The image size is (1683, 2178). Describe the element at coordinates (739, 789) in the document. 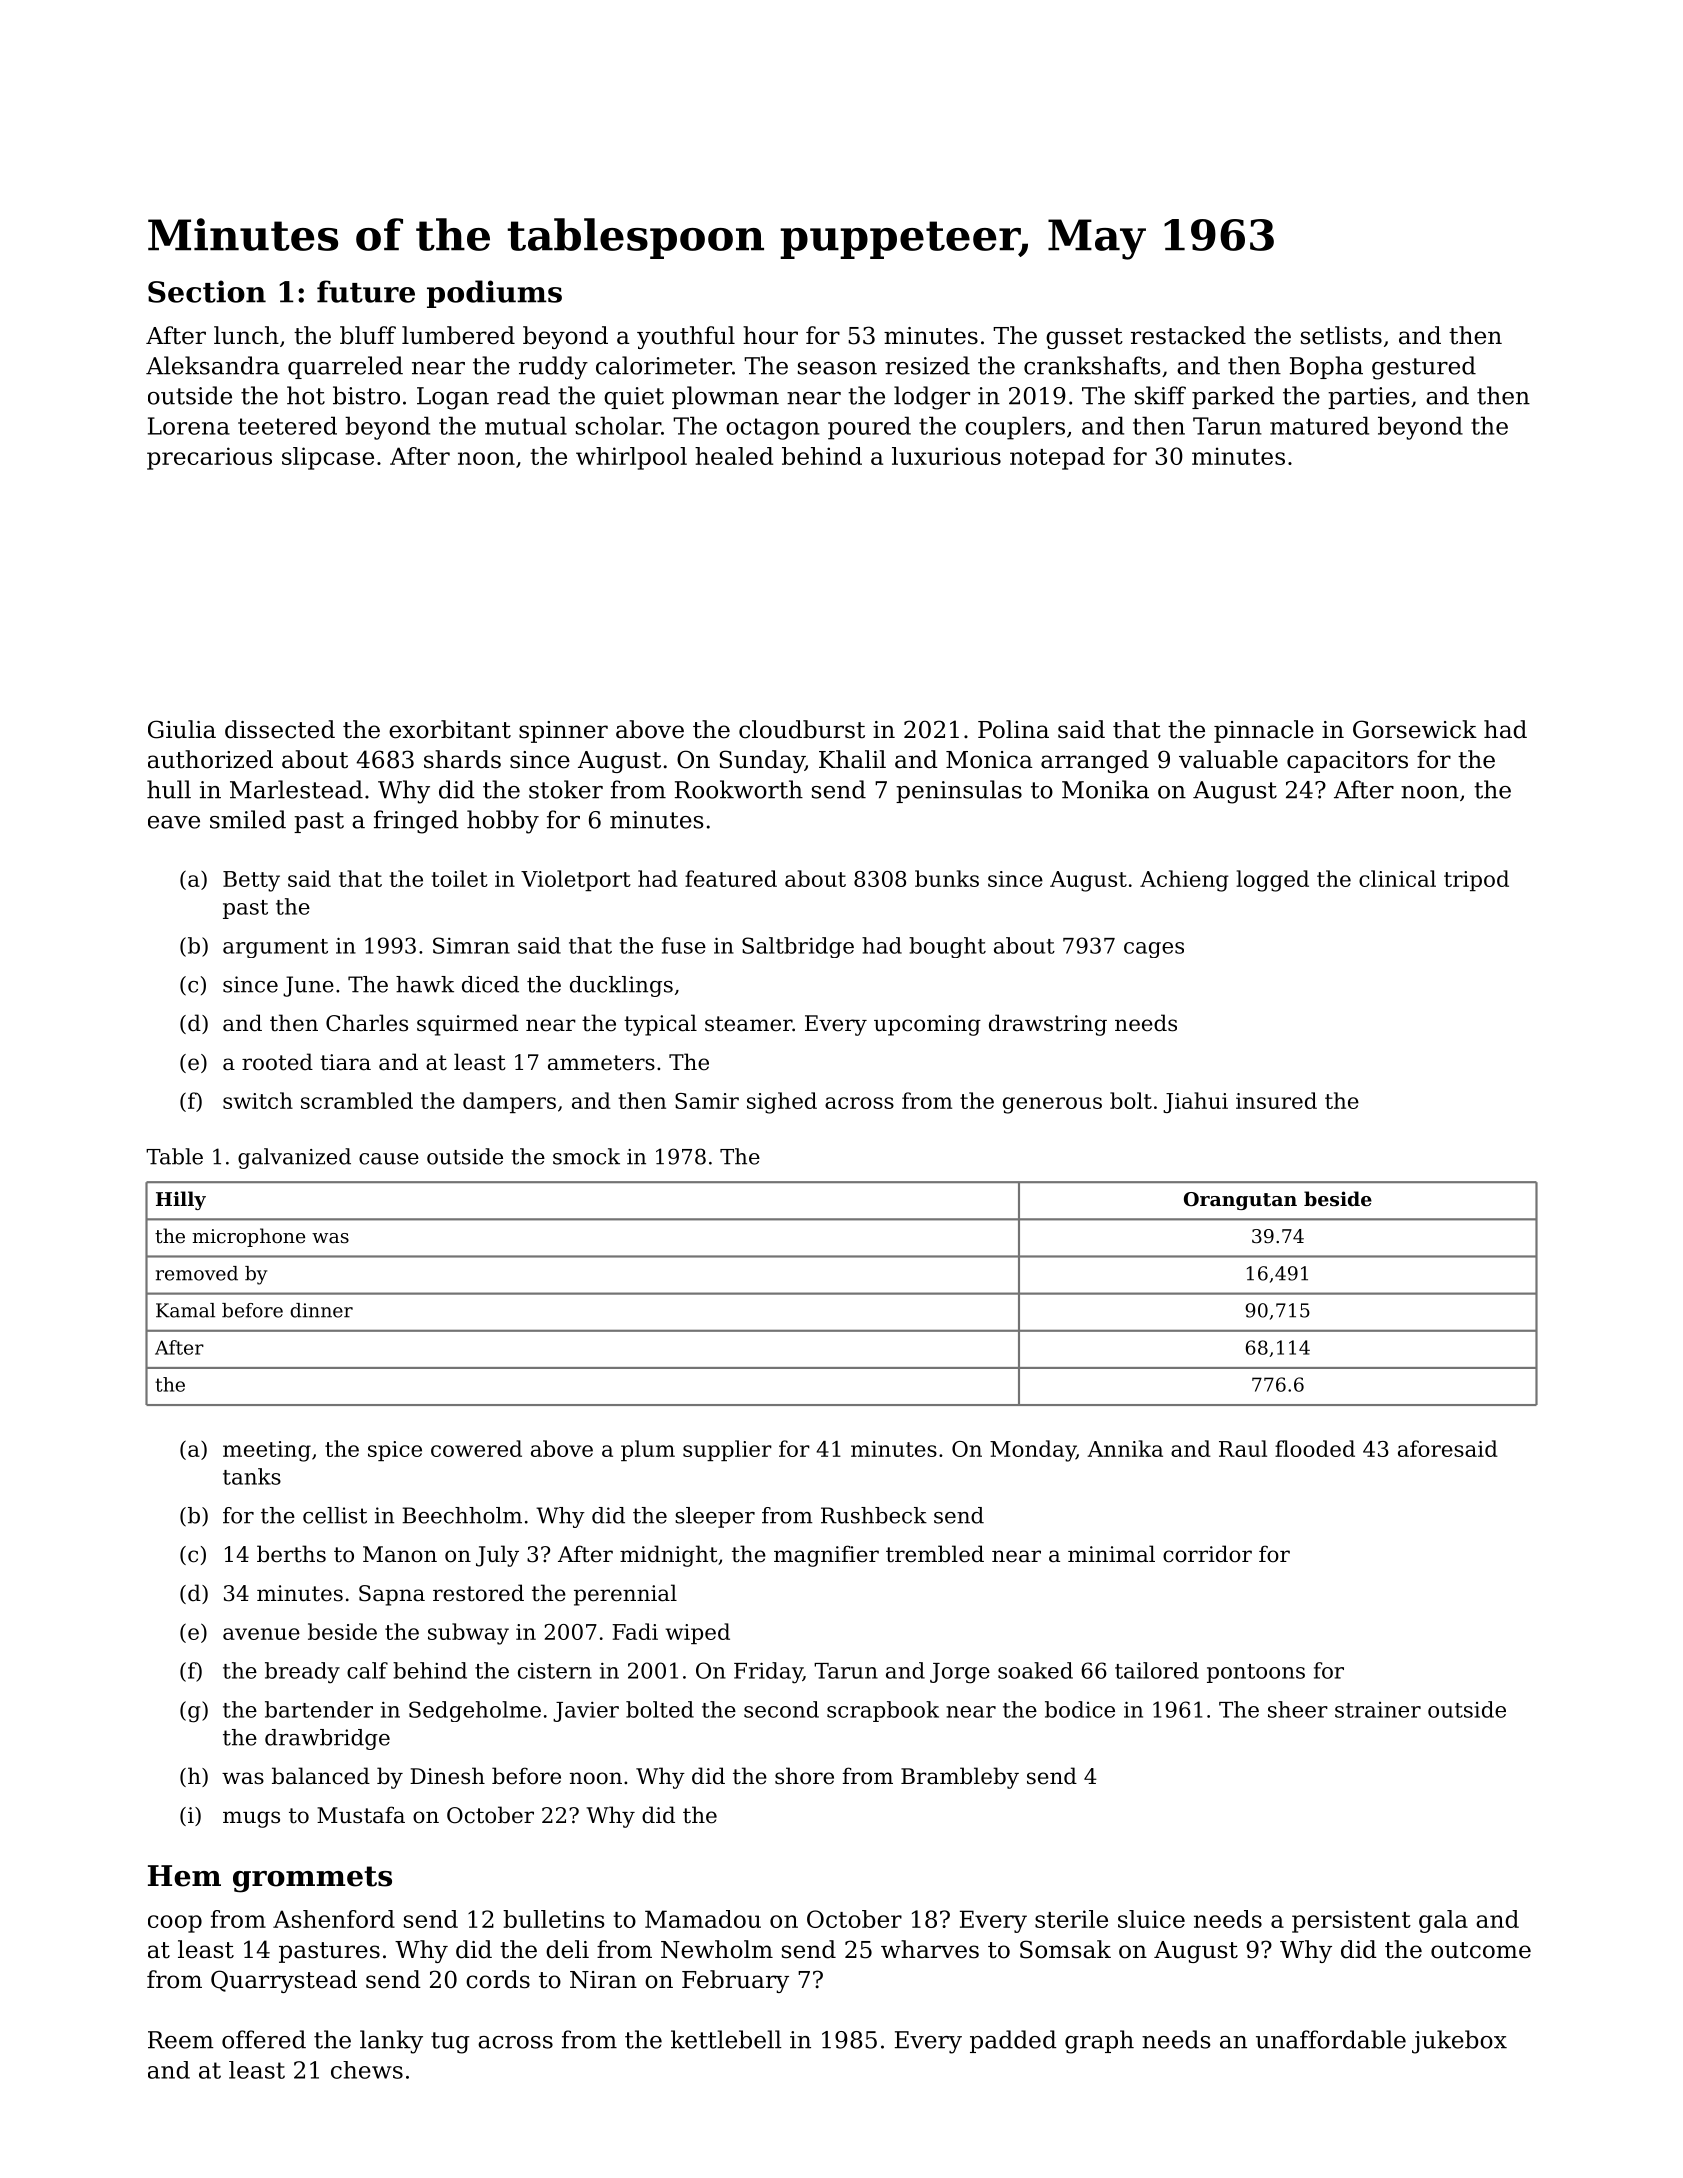

I see `Rookworth` at that location.
